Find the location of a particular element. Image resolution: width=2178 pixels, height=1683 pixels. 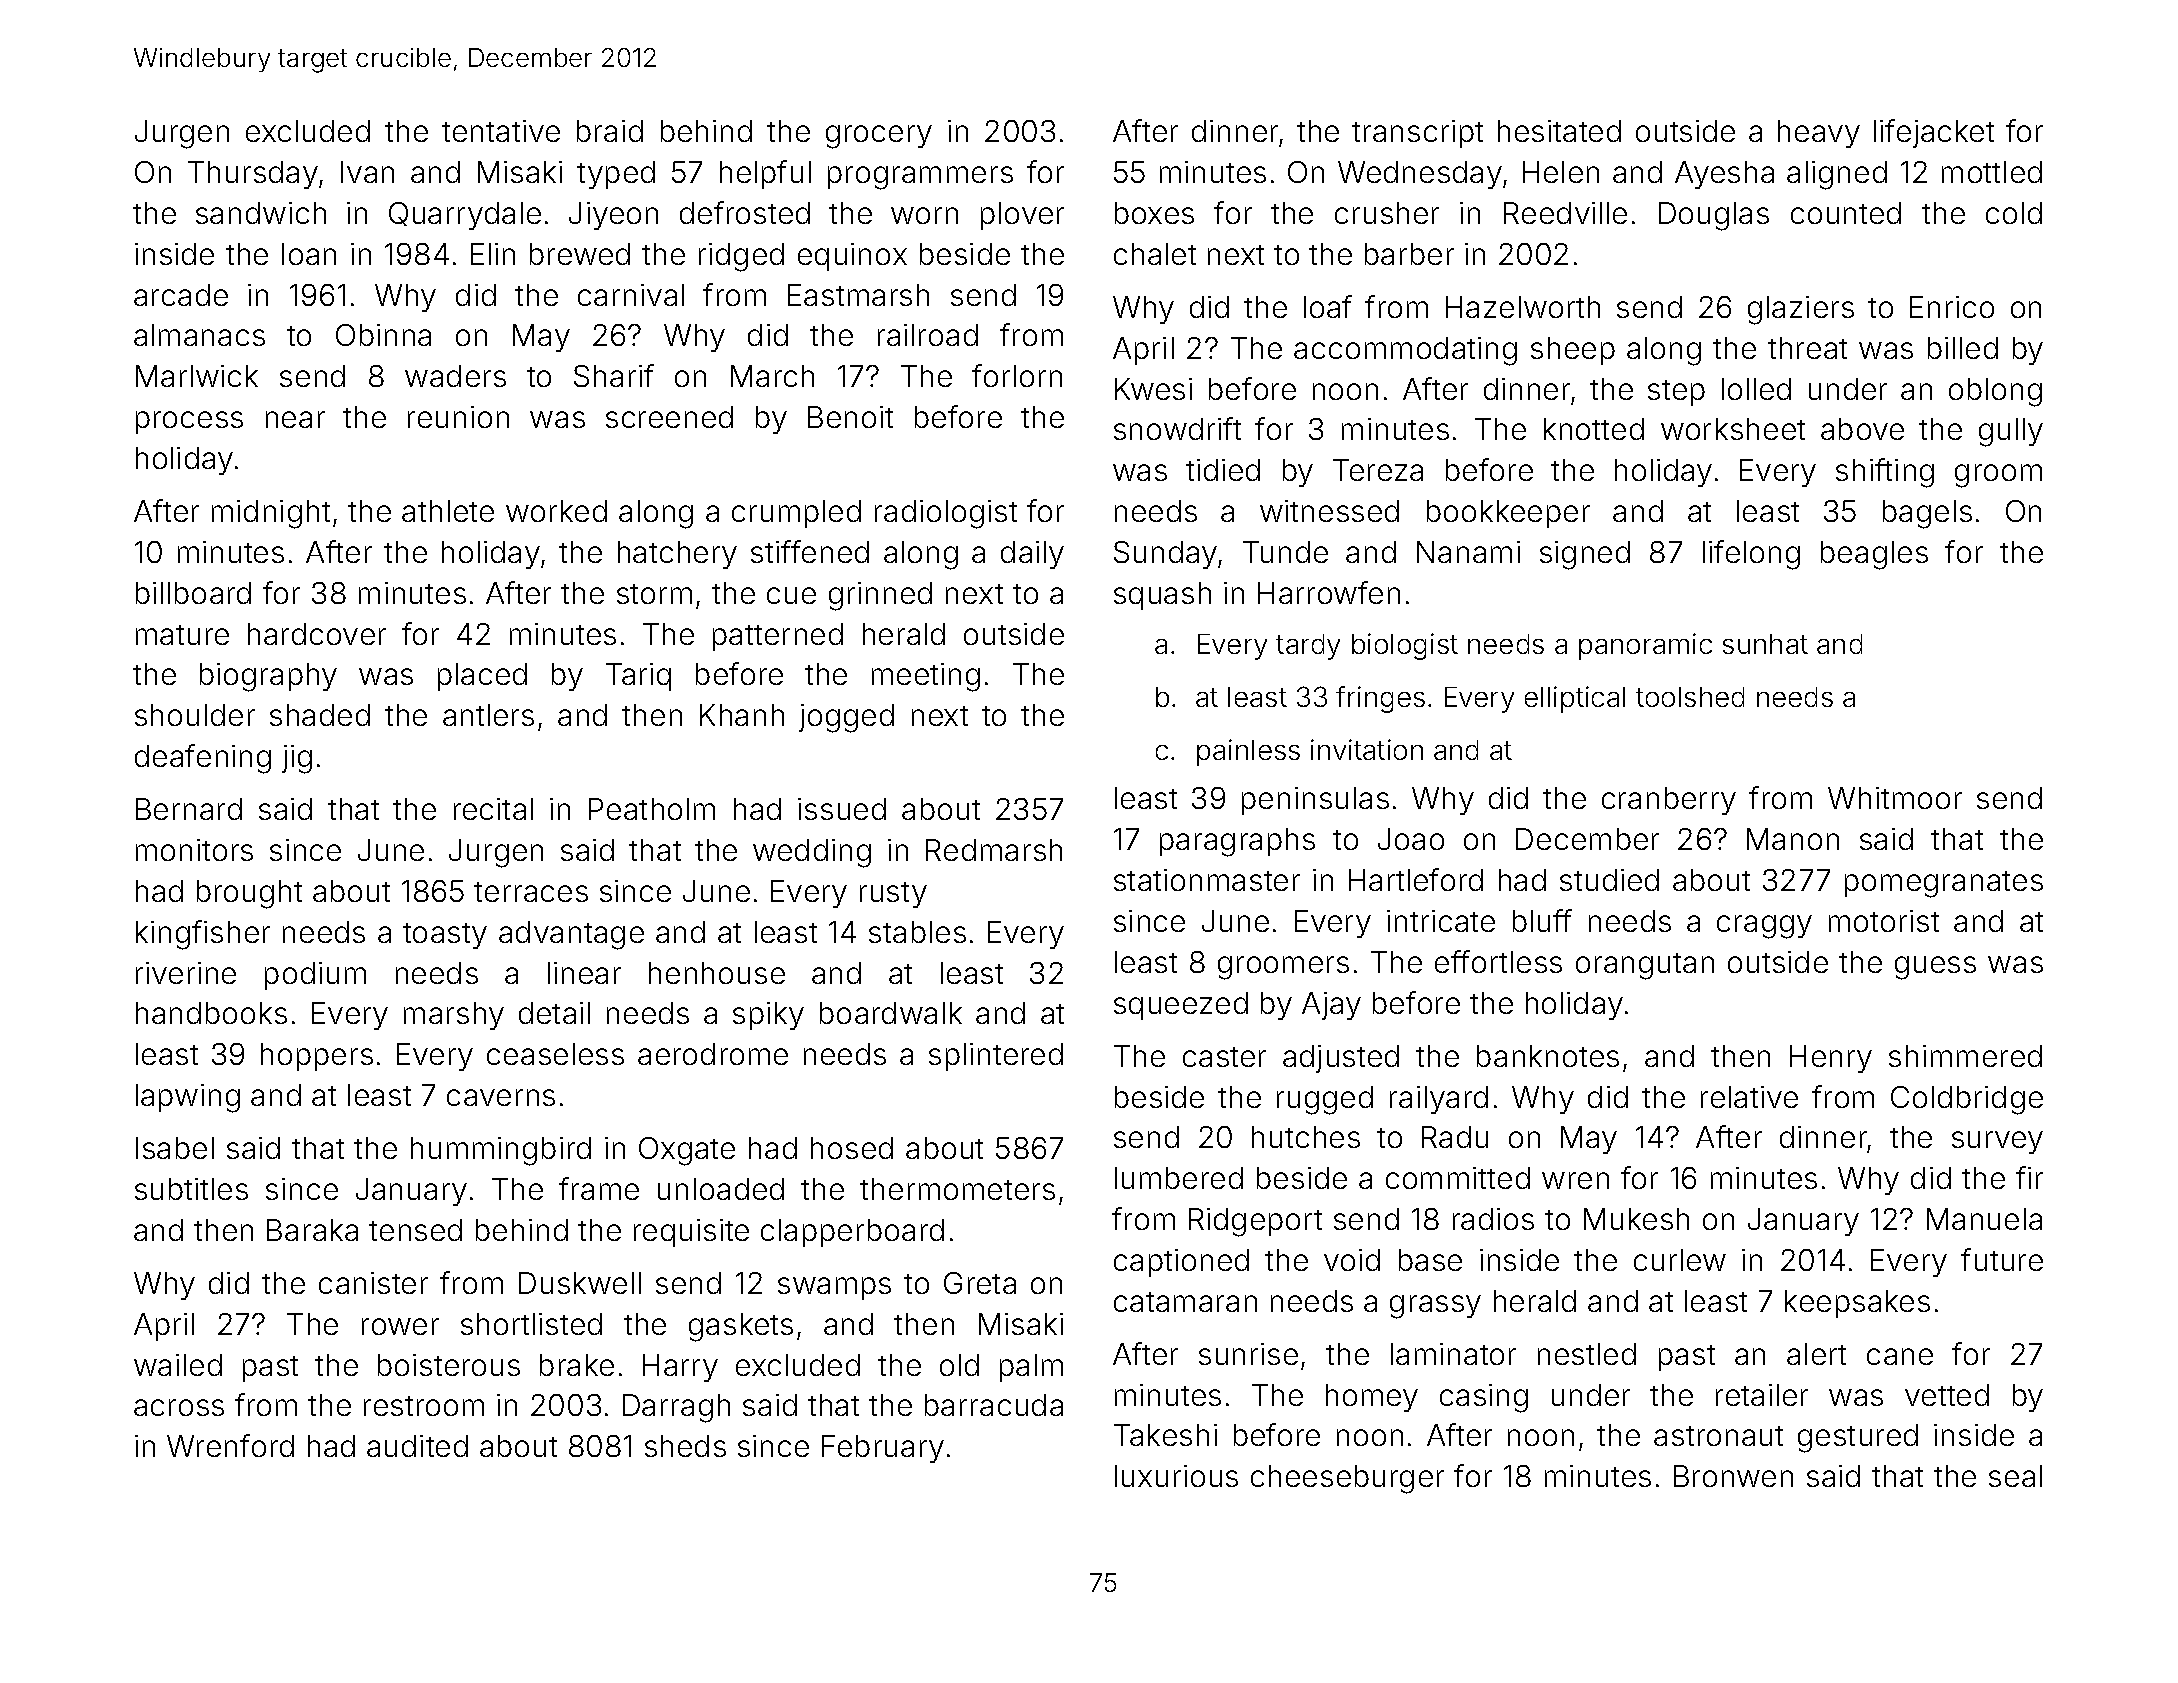

Thursday is located at coordinates (253, 175).
